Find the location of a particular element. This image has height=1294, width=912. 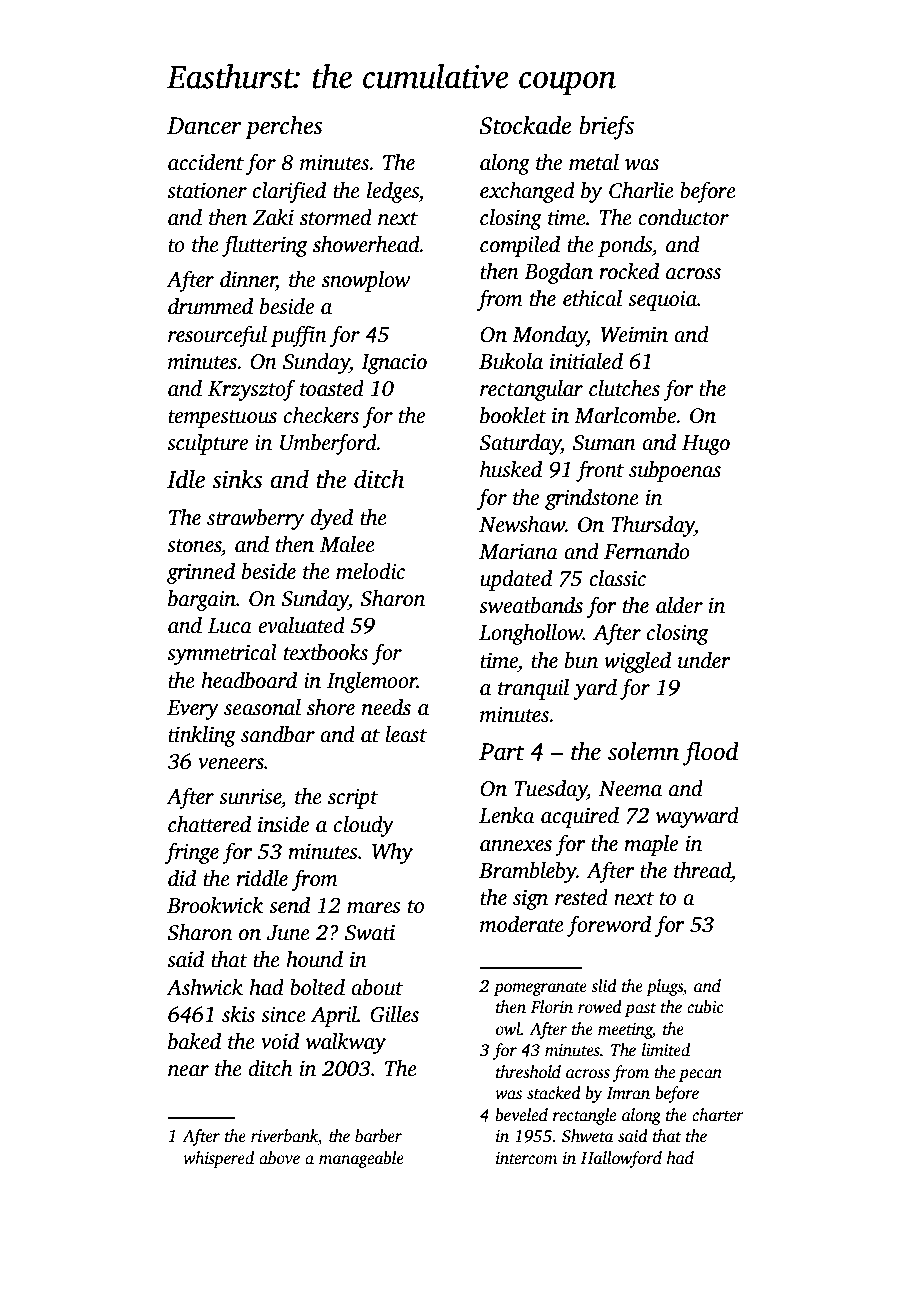

updated is located at coordinates (516, 580).
